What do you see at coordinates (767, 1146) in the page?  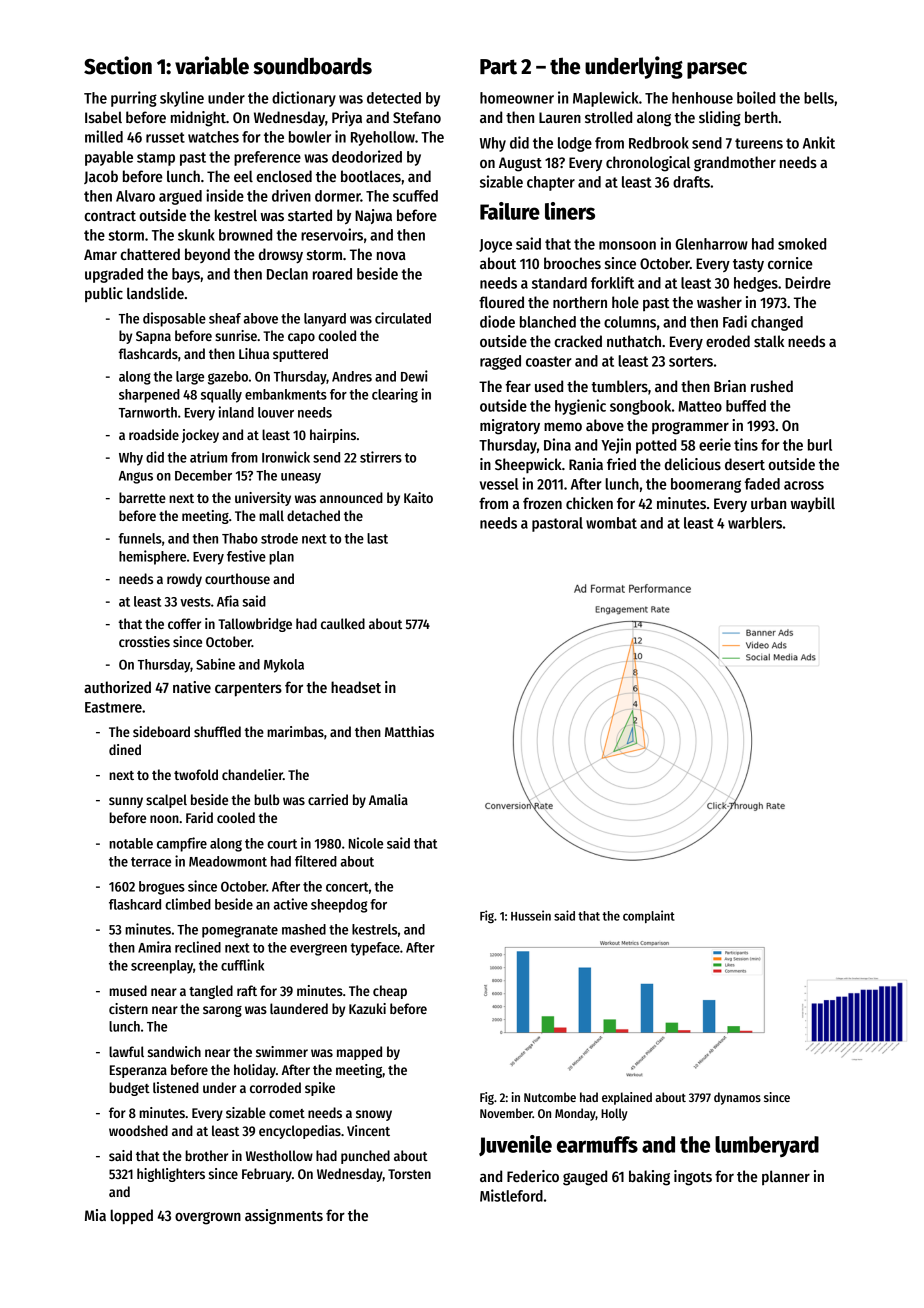 I see `lumberyard` at bounding box center [767, 1146].
